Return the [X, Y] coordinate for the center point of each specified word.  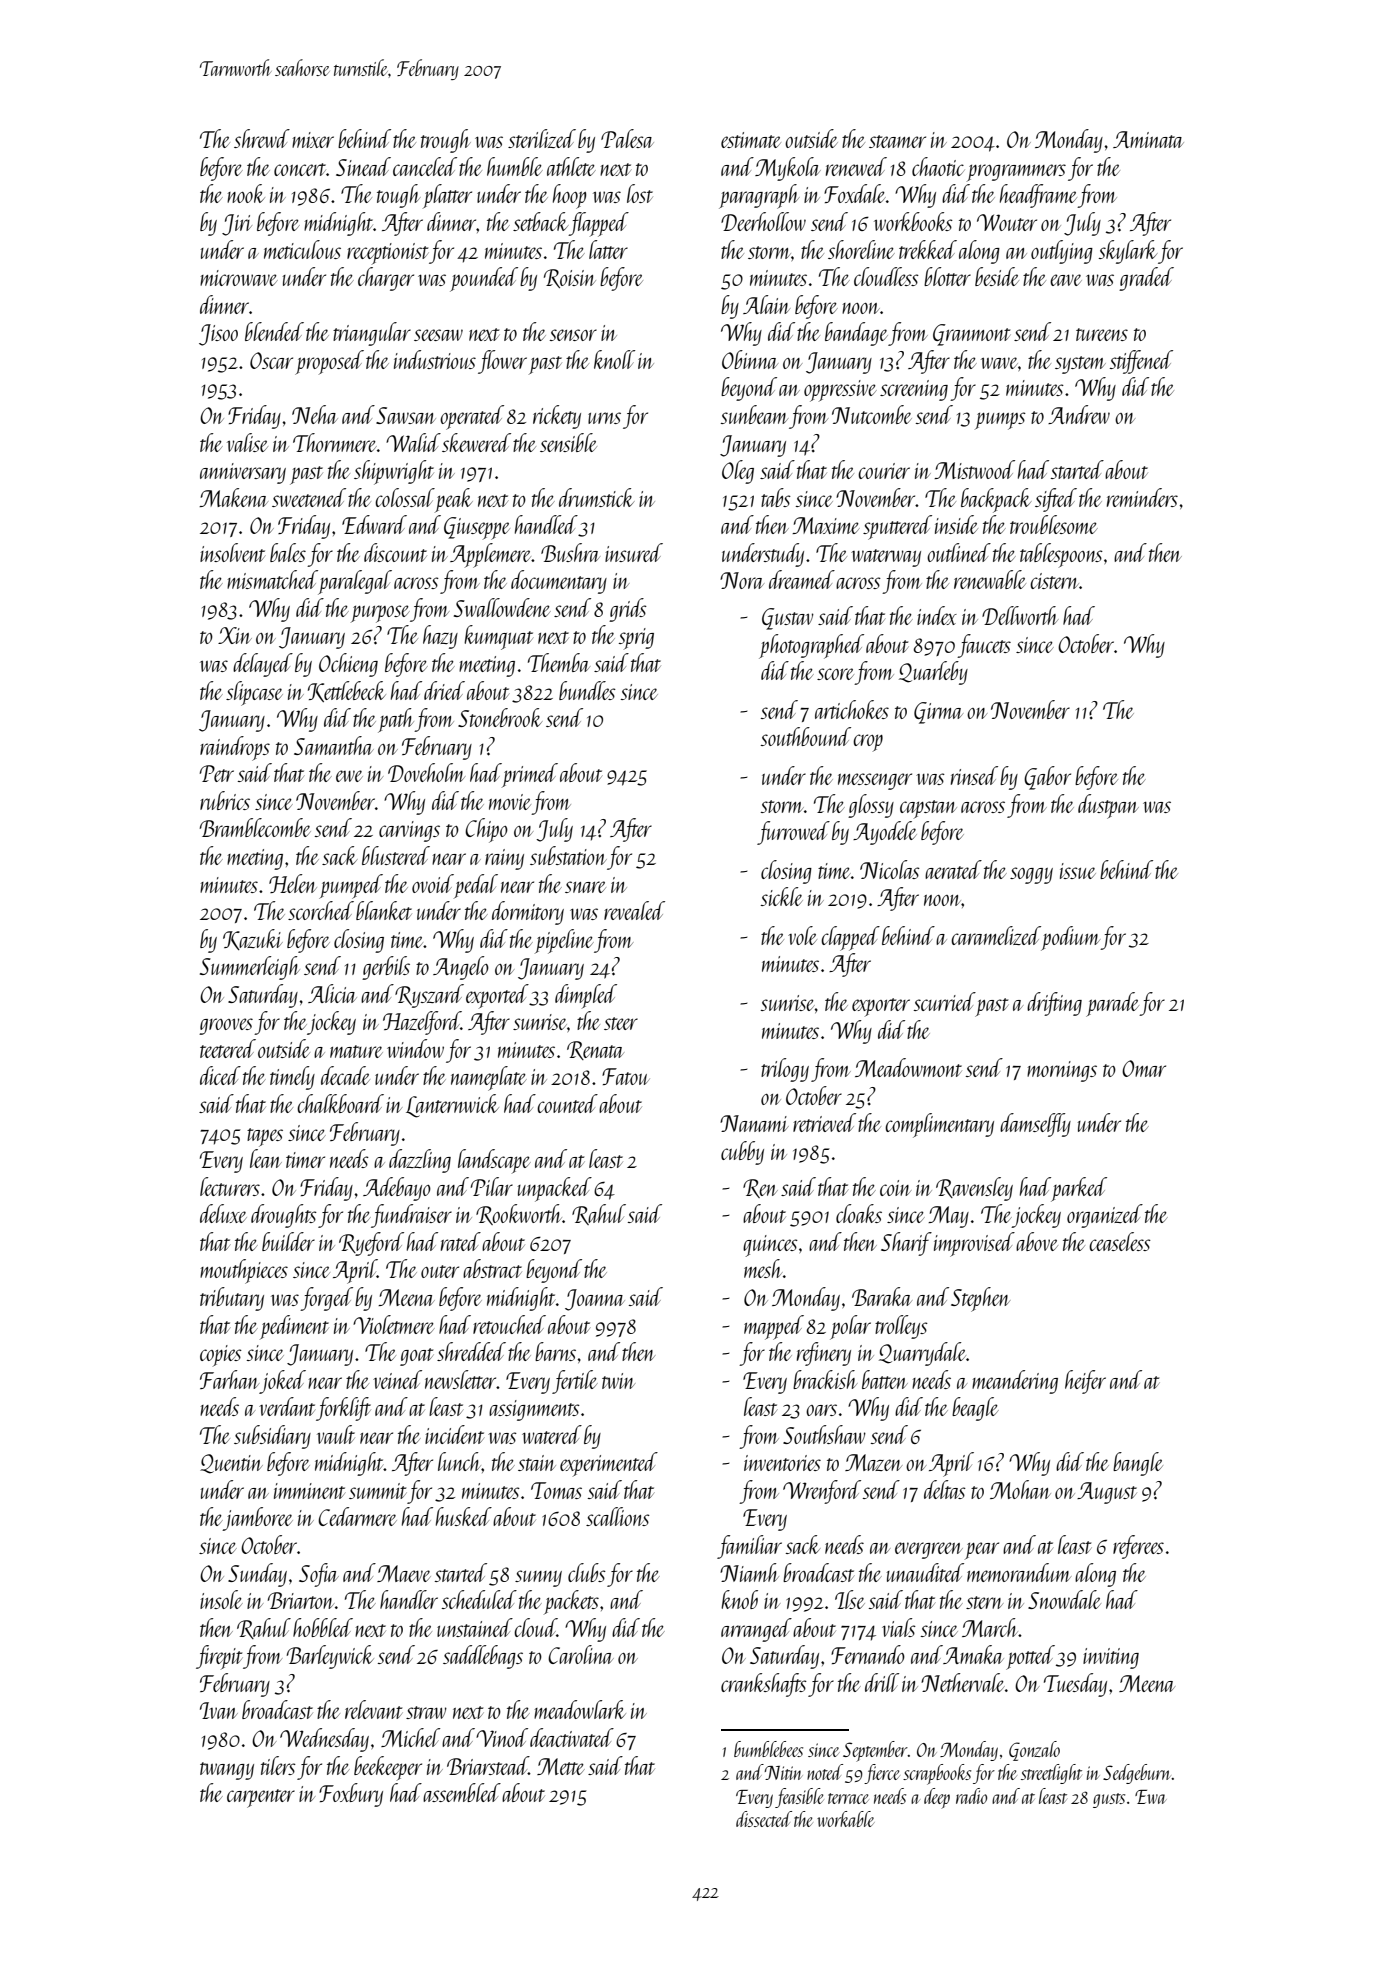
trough [446, 141]
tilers [278, 1765]
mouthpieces [244, 1271]
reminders [1142, 497]
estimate [751, 140]
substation [568, 855]
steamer [897, 141]
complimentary [939, 1125]
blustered [396, 855]
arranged [756, 1630]
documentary [559, 582]
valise [247, 442]
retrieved [824, 1122]
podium [1071, 938]
